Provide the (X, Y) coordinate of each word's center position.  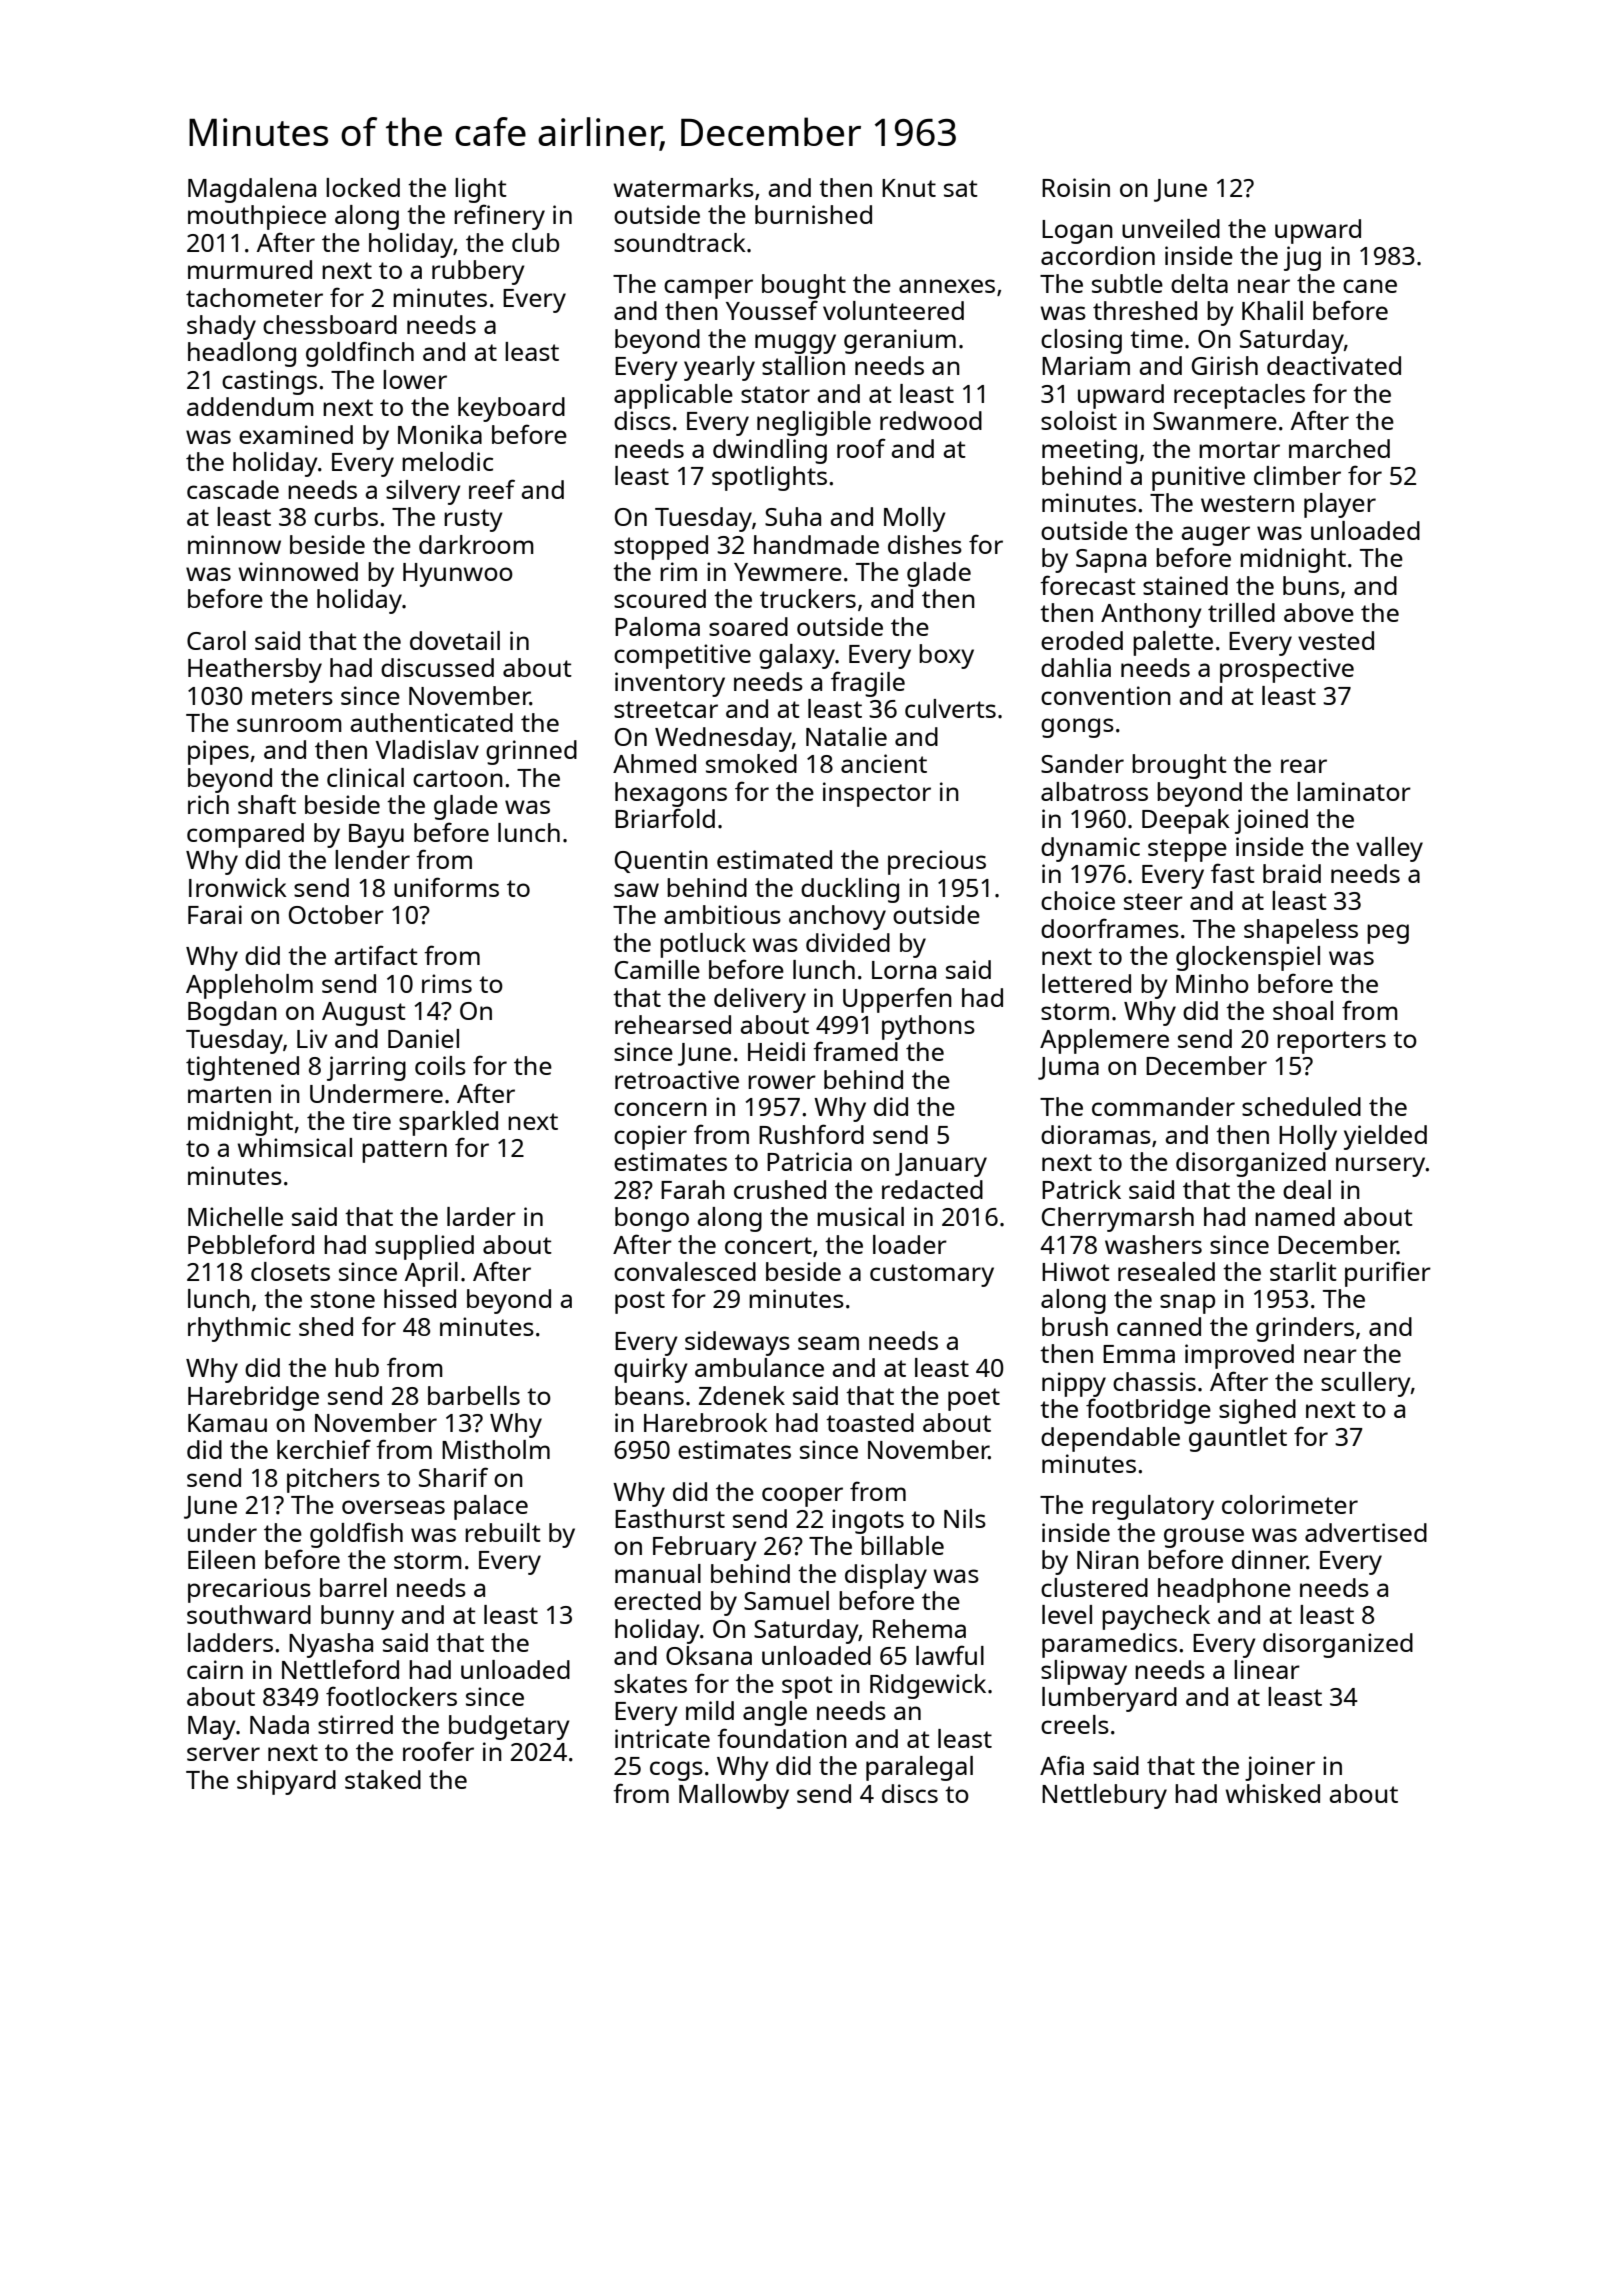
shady (221, 327)
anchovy (837, 917)
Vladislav (427, 749)
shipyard (286, 1782)
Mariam (1086, 365)
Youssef (772, 310)
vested (1336, 640)
